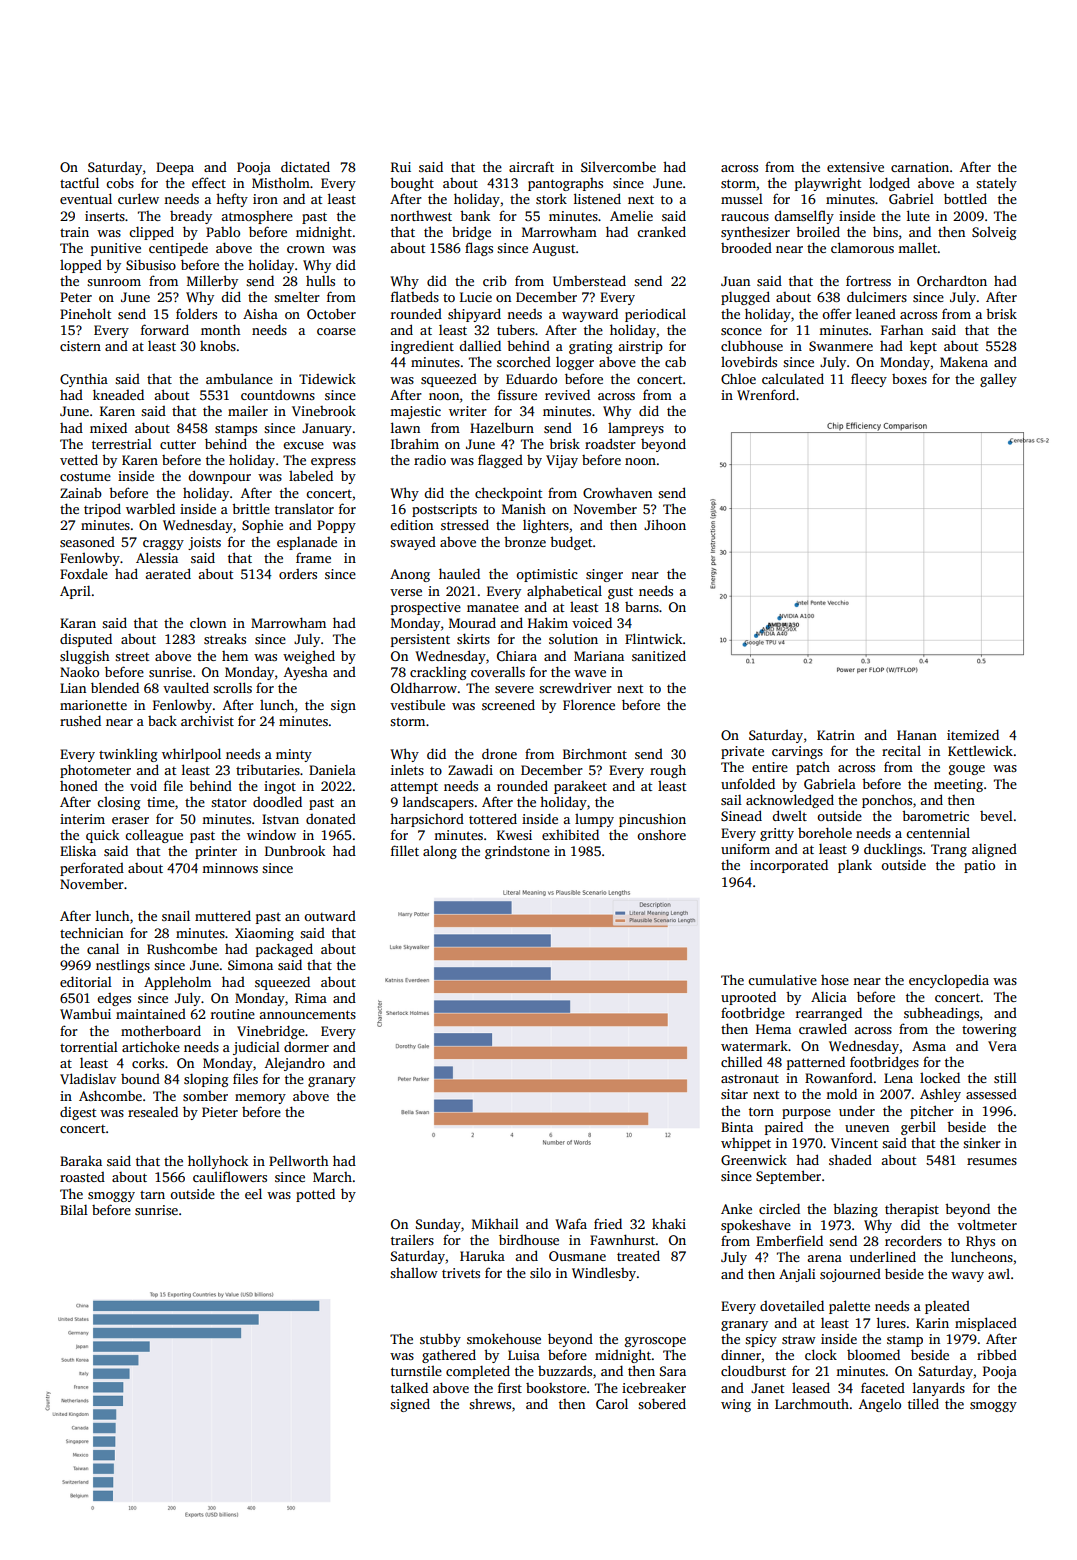 The width and height of the screenshot is (1077, 1560). I want to click on talked, so click(409, 1387).
